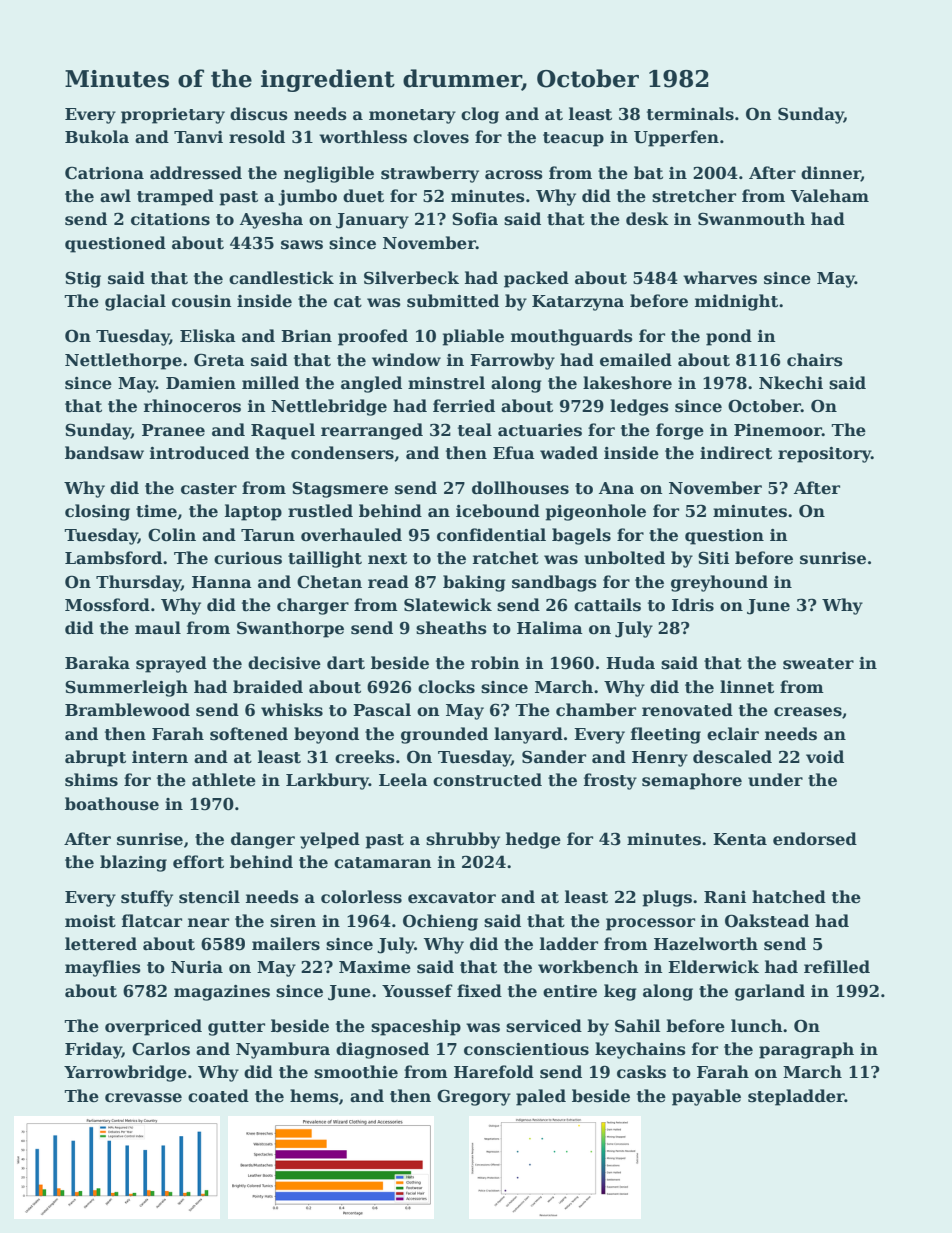 This screenshot has height=1233, width=952. Describe the element at coordinates (815, 839) in the screenshot. I see `endorsed` at that location.
